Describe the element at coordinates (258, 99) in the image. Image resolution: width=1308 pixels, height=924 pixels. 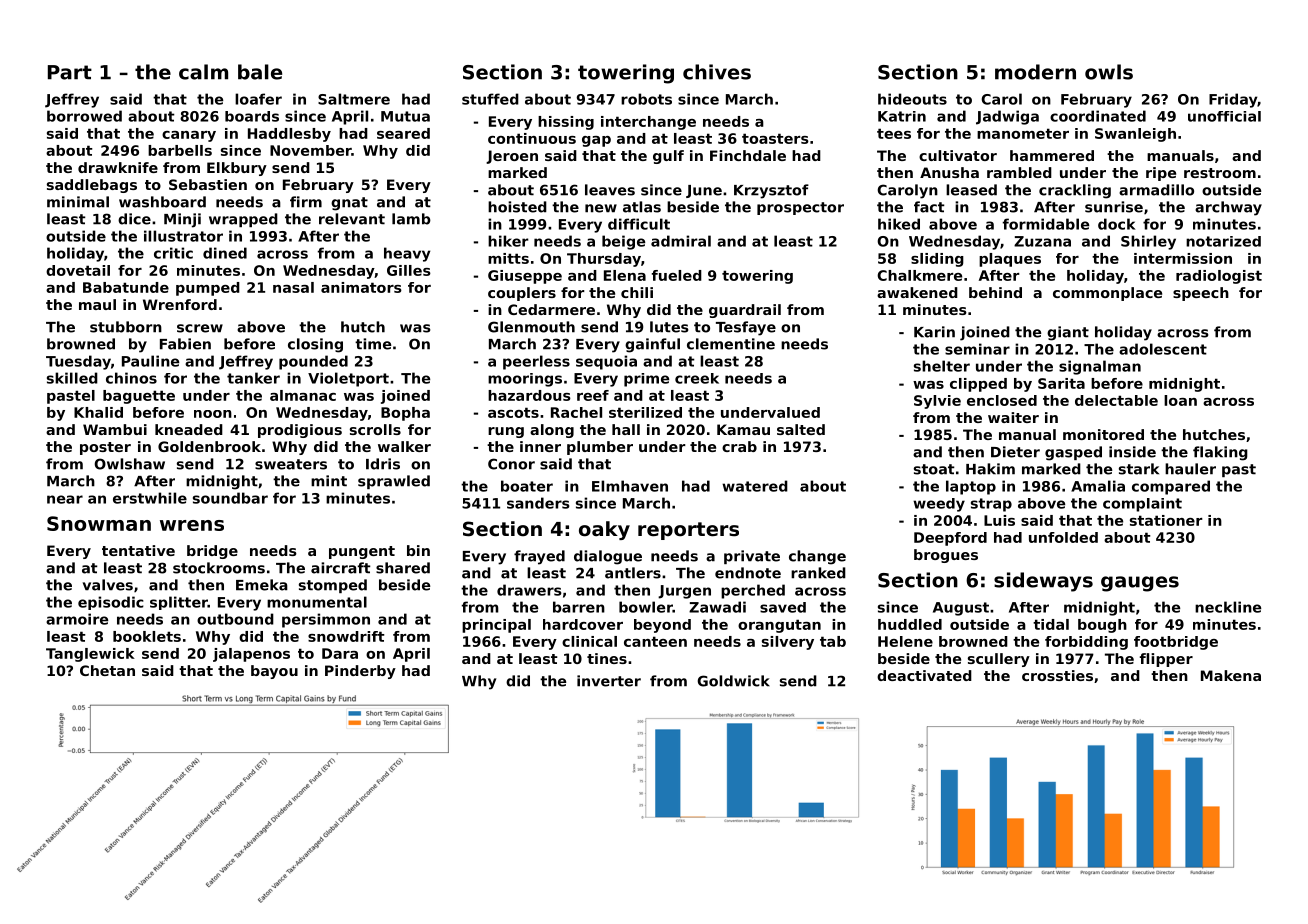
I see `loafer` at that location.
